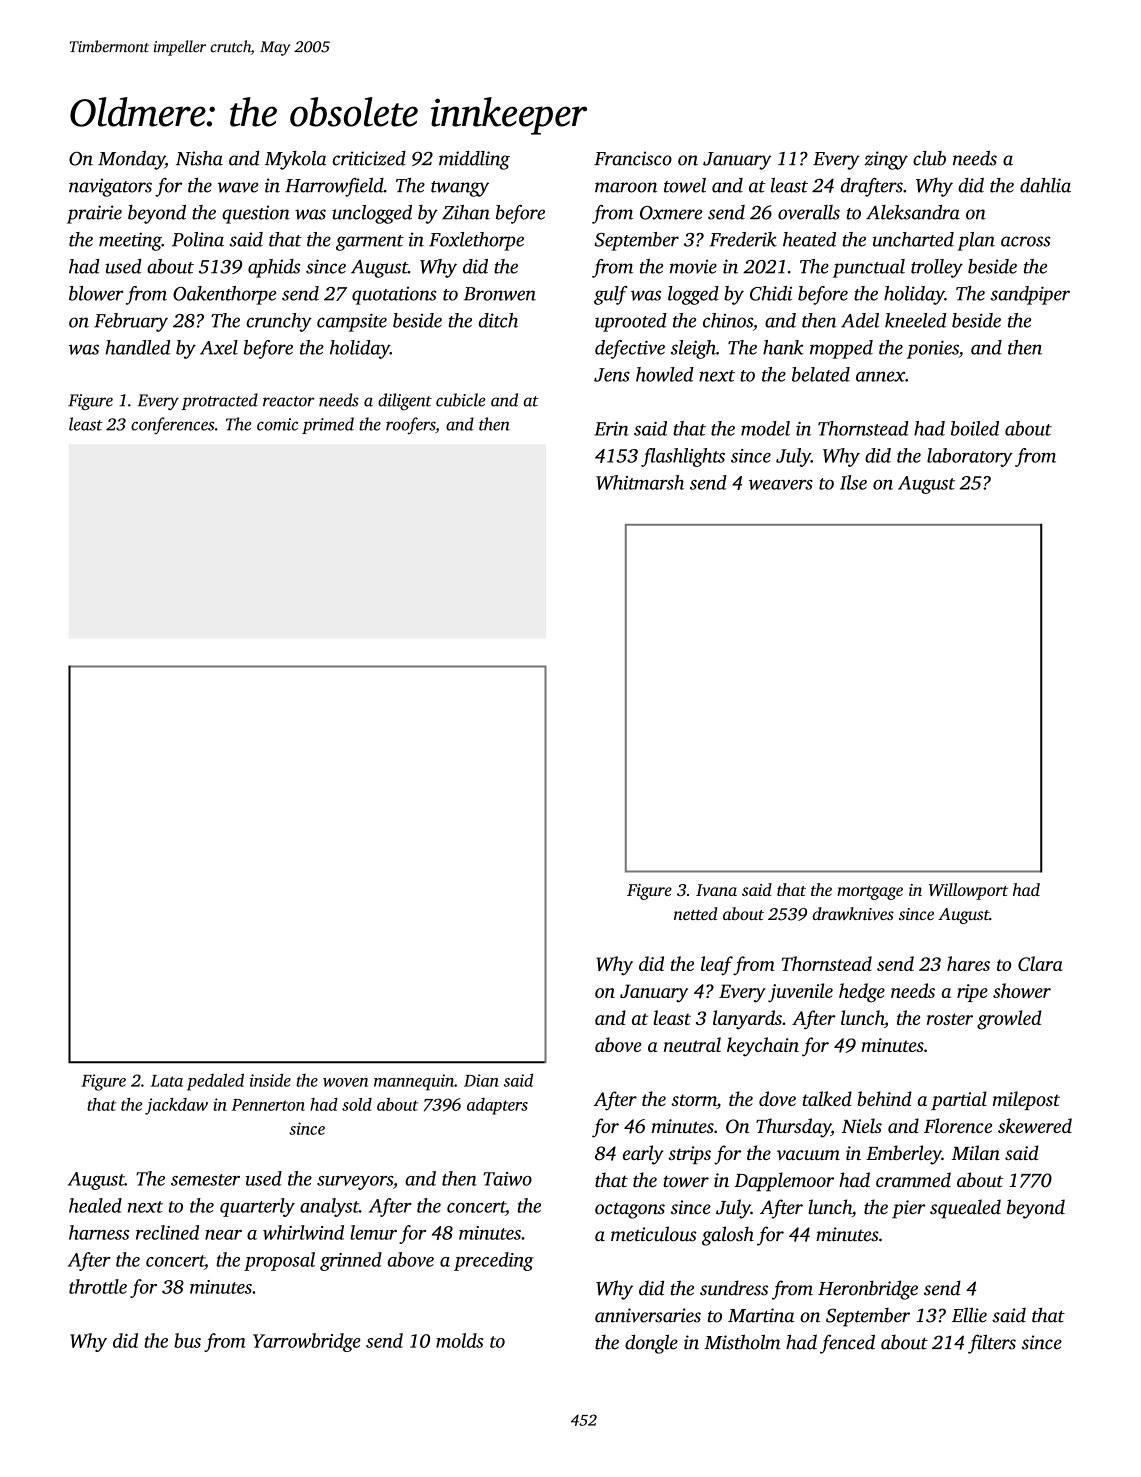  I want to click on belated, so click(821, 374).
